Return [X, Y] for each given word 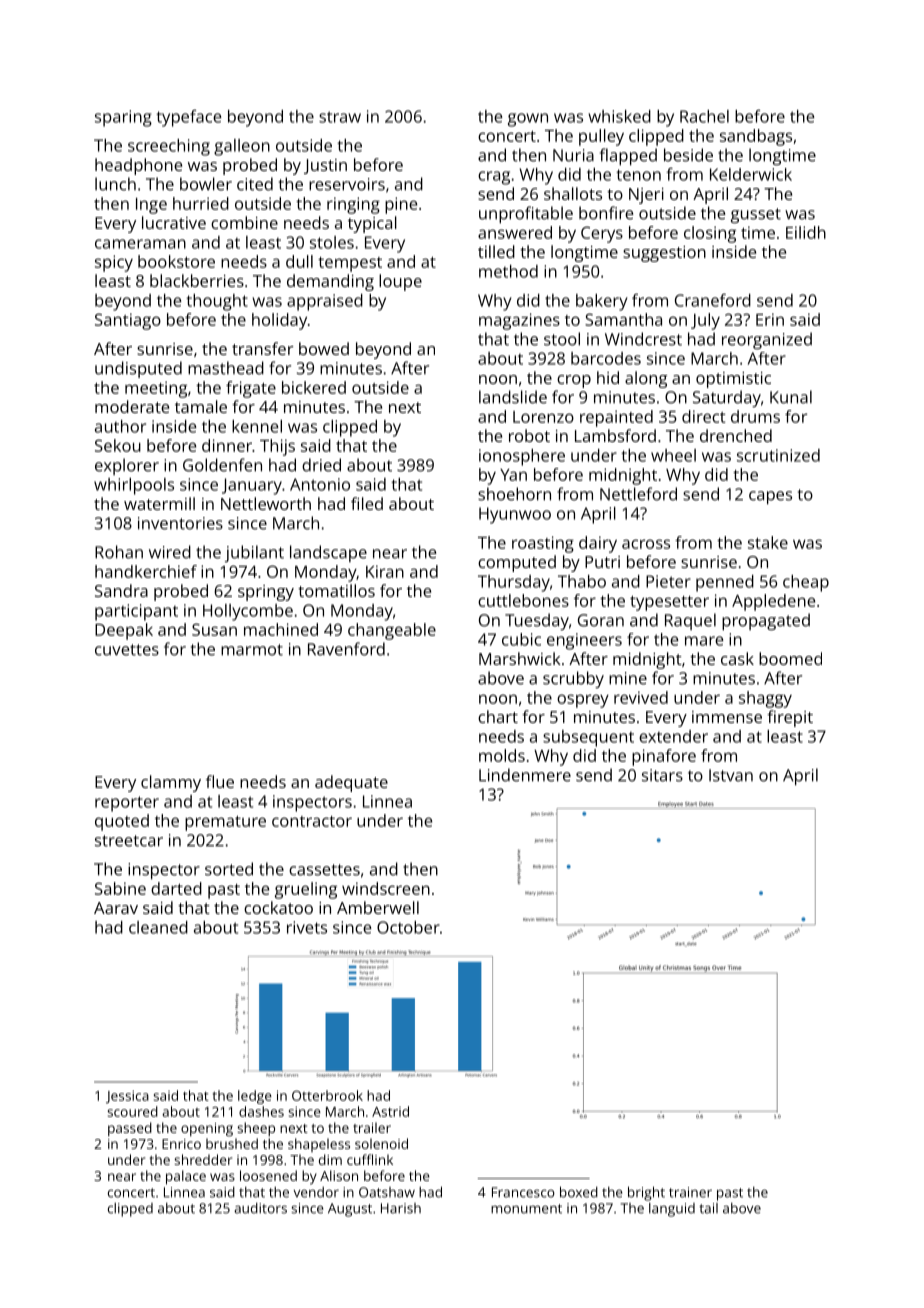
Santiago [128, 321]
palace [186, 1177]
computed [517, 563]
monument [526, 1209]
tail [708, 1208]
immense [727, 717]
